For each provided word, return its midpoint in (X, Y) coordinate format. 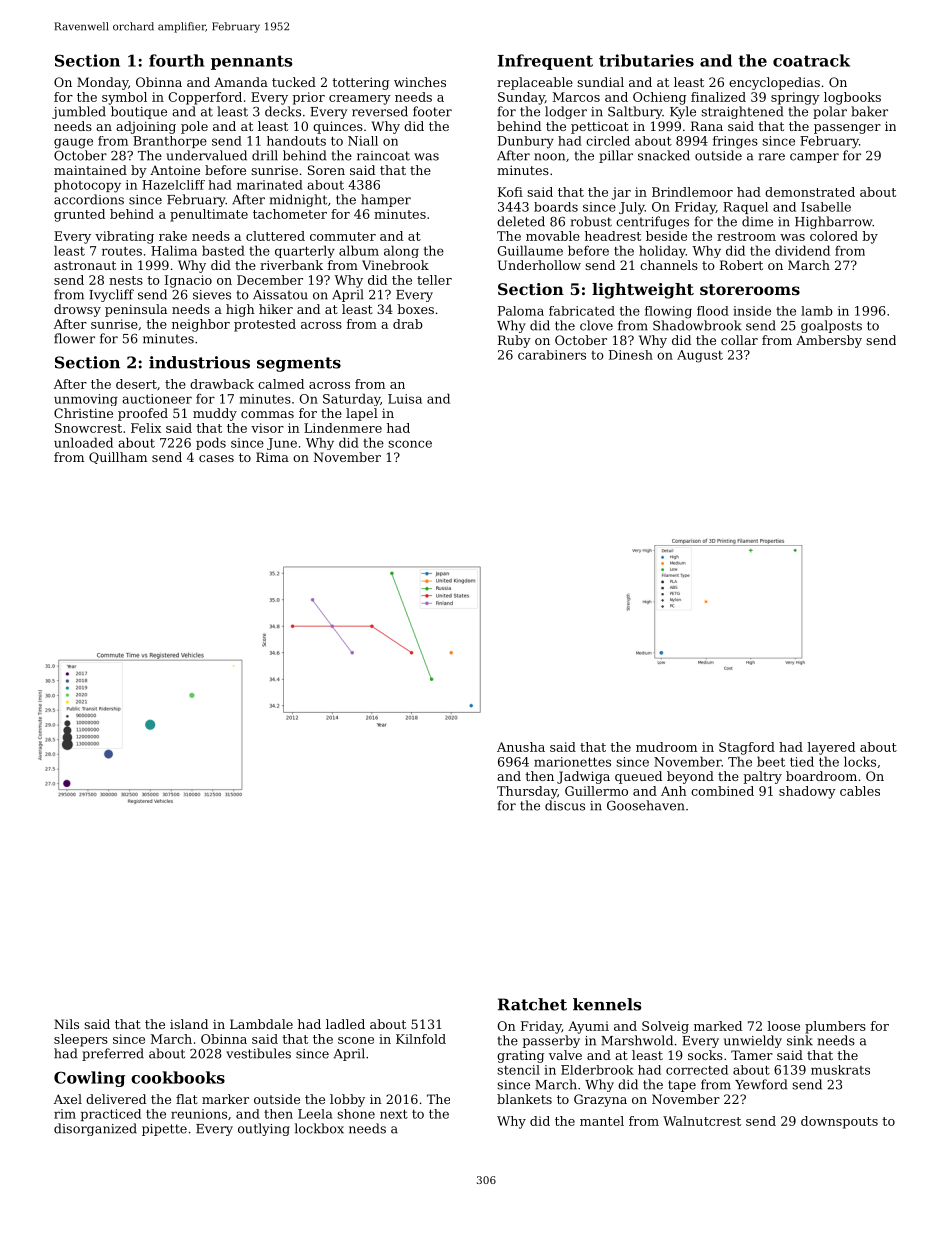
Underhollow (539, 265)
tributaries (646, 60)
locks (860, 761)
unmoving (86, 400)
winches (420, 82)
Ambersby (829, 341)
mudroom (666, 747)
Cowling (89, 1079)
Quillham (118, 458)
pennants (251, 62)
